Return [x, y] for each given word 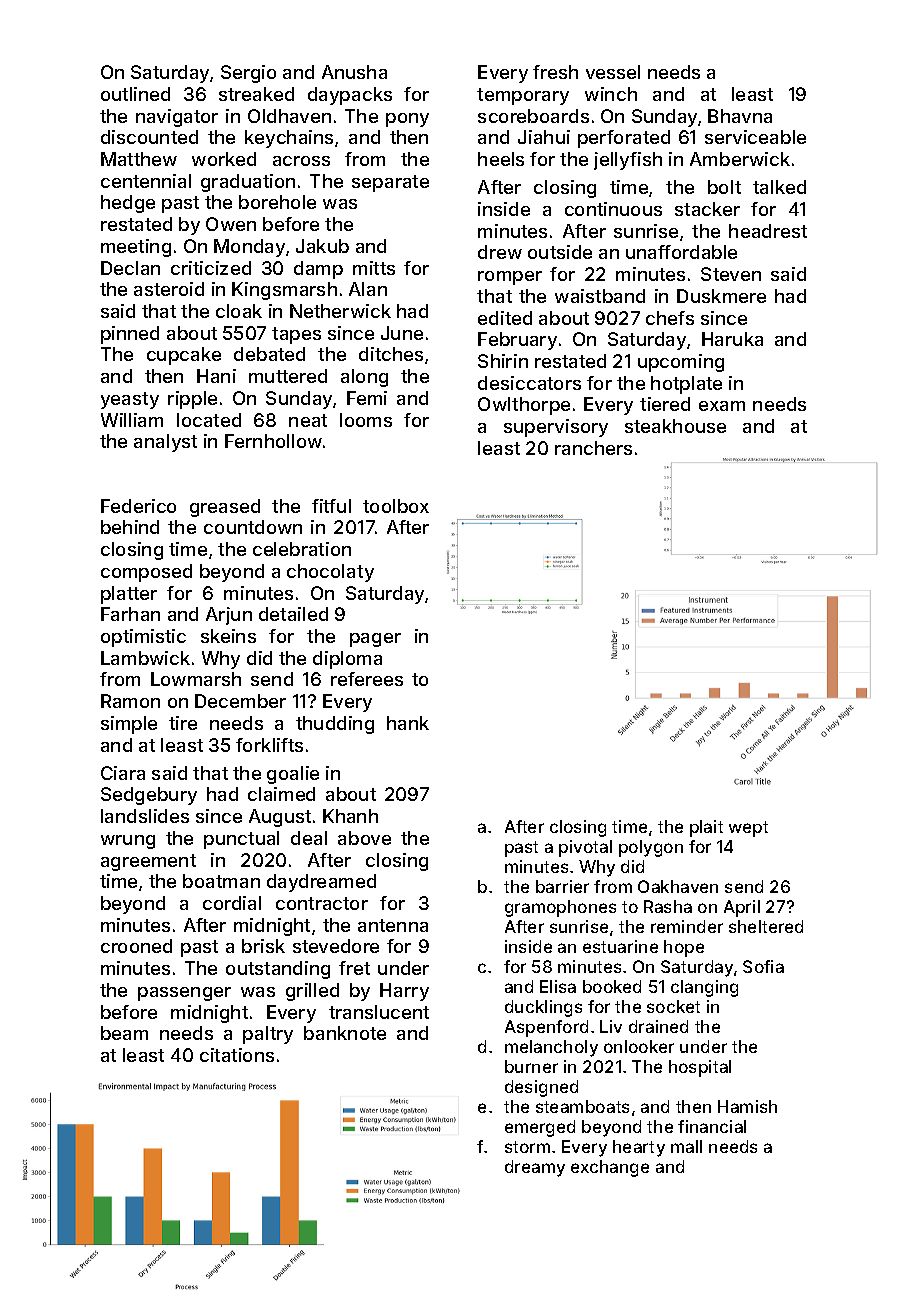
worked [224, 159]
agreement [148, 862]
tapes [296, 335]
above [364, 838]
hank [408, 723]
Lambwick [145, 658]
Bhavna [740, 116]
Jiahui [544, 137]
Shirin [503, 361]
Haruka [732, 339]
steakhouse [675, 426]
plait [706, 828]
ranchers [593, 448]
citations [237, 1055]
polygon [651, 848]
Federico [138, 506]
